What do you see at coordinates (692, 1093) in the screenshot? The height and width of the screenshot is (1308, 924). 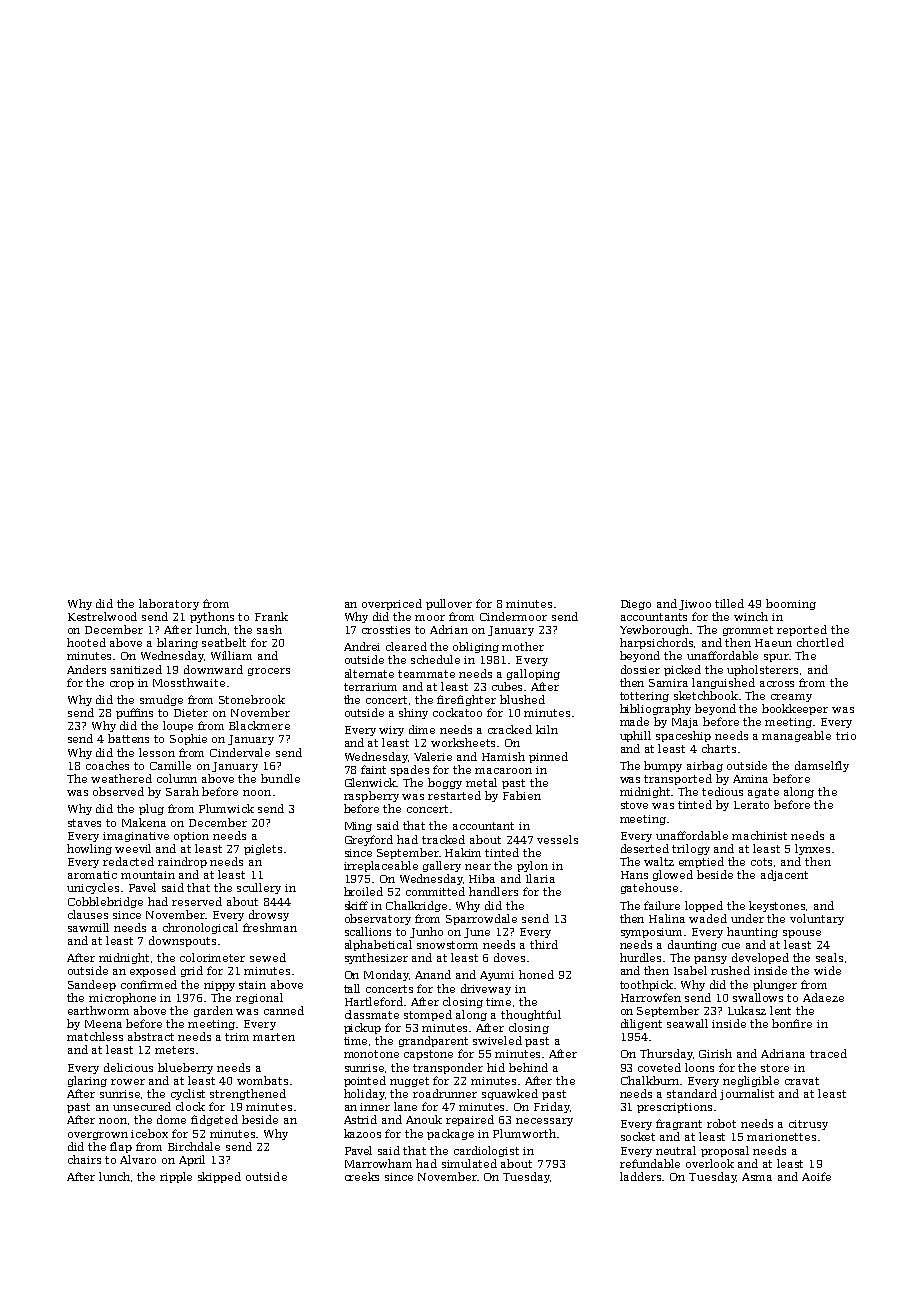 I see `standard` at bounding box center [692, 1093].
